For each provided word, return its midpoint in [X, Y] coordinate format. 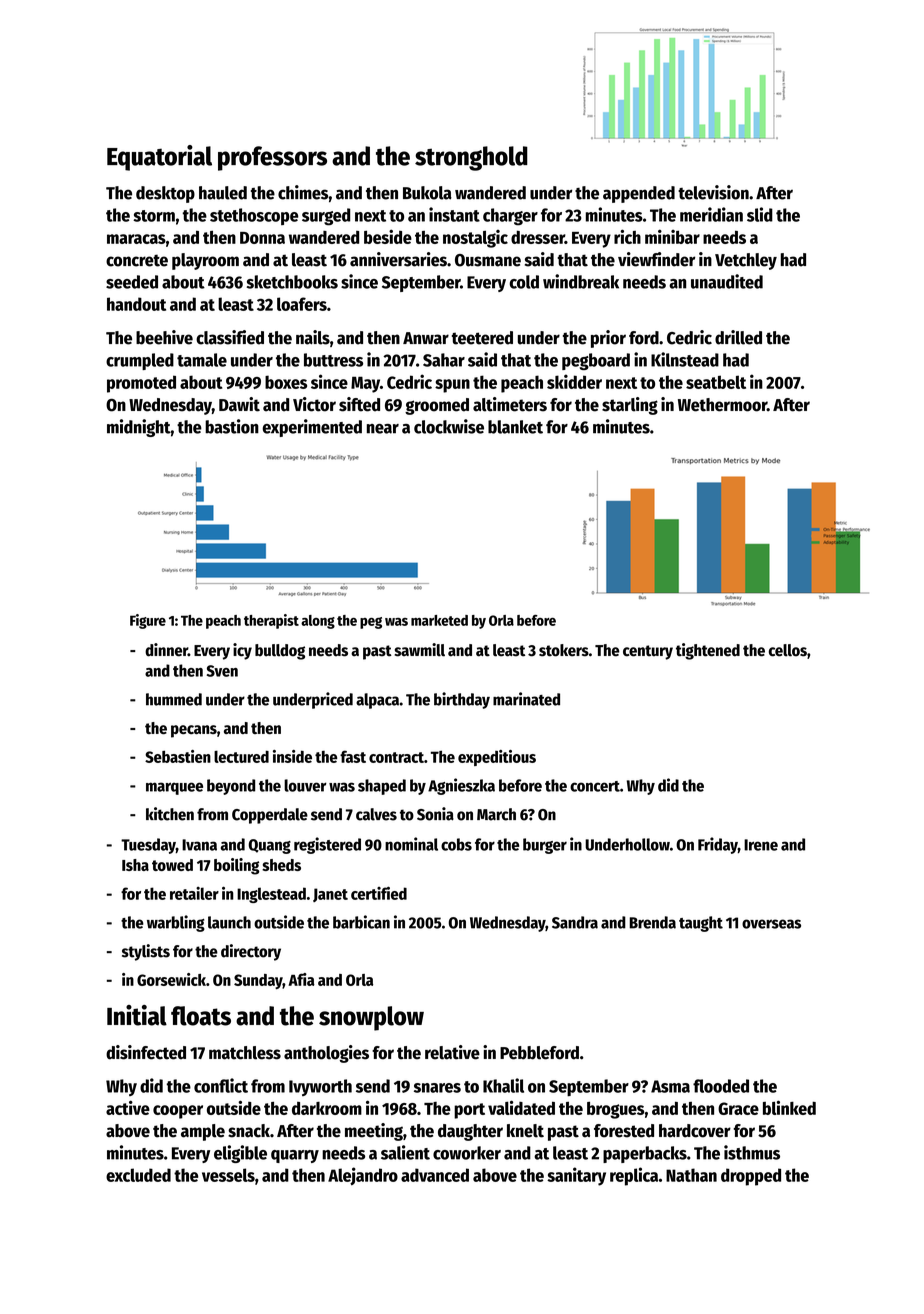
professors [272, 158]
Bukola [427, 193]
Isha [135, 865]
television [713, 192]
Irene [761, 845]
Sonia [435, 814]
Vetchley [746, 261]
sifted [359, 404]
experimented [312, 428]
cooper [178, 1112]
